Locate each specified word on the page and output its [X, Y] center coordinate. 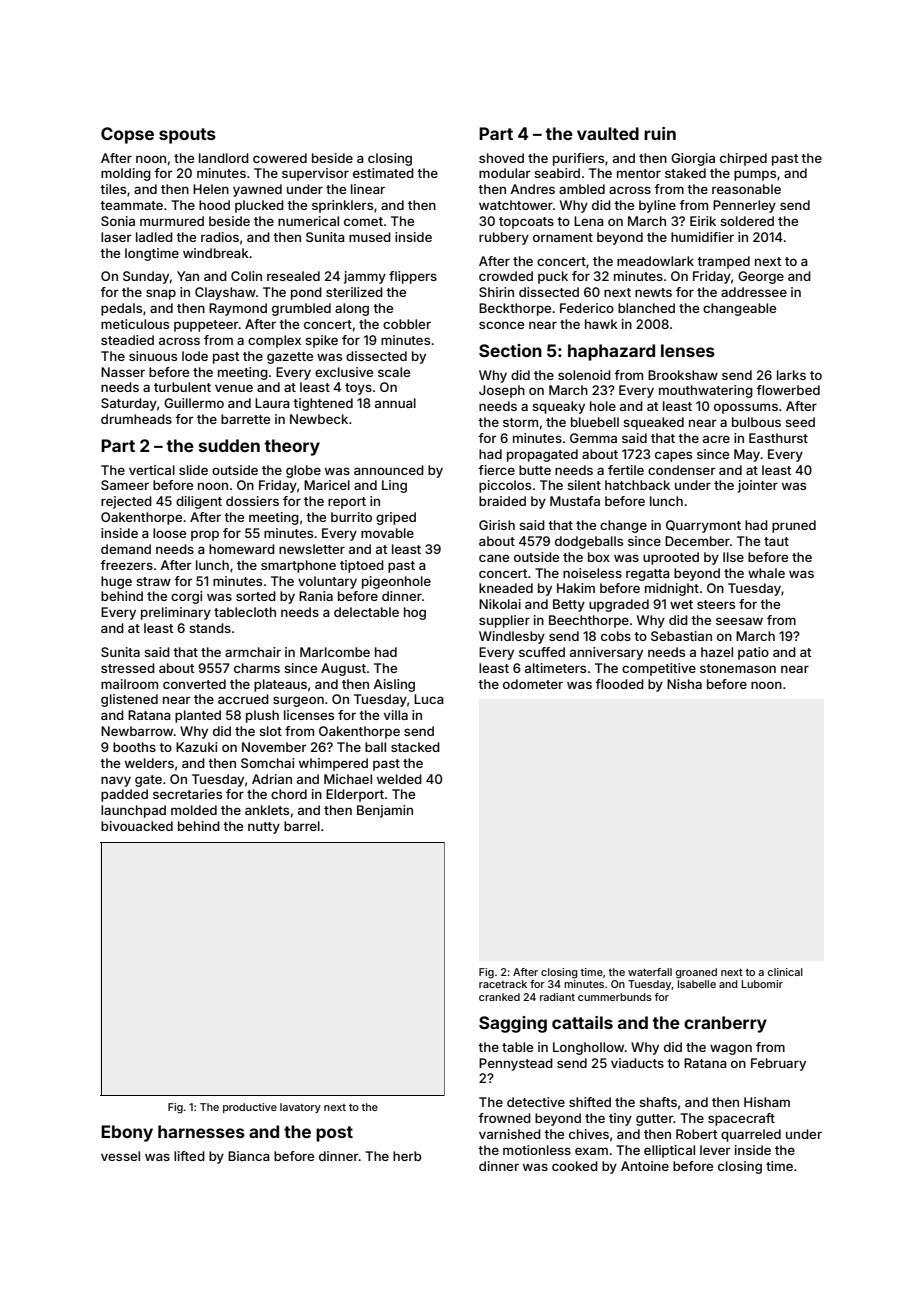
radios [220, 237]
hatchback [637, 485]
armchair [253, 652]
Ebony [127, 1133]
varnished [510, 1134]
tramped [723, 262]
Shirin [496, 292]
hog [415, 613]
